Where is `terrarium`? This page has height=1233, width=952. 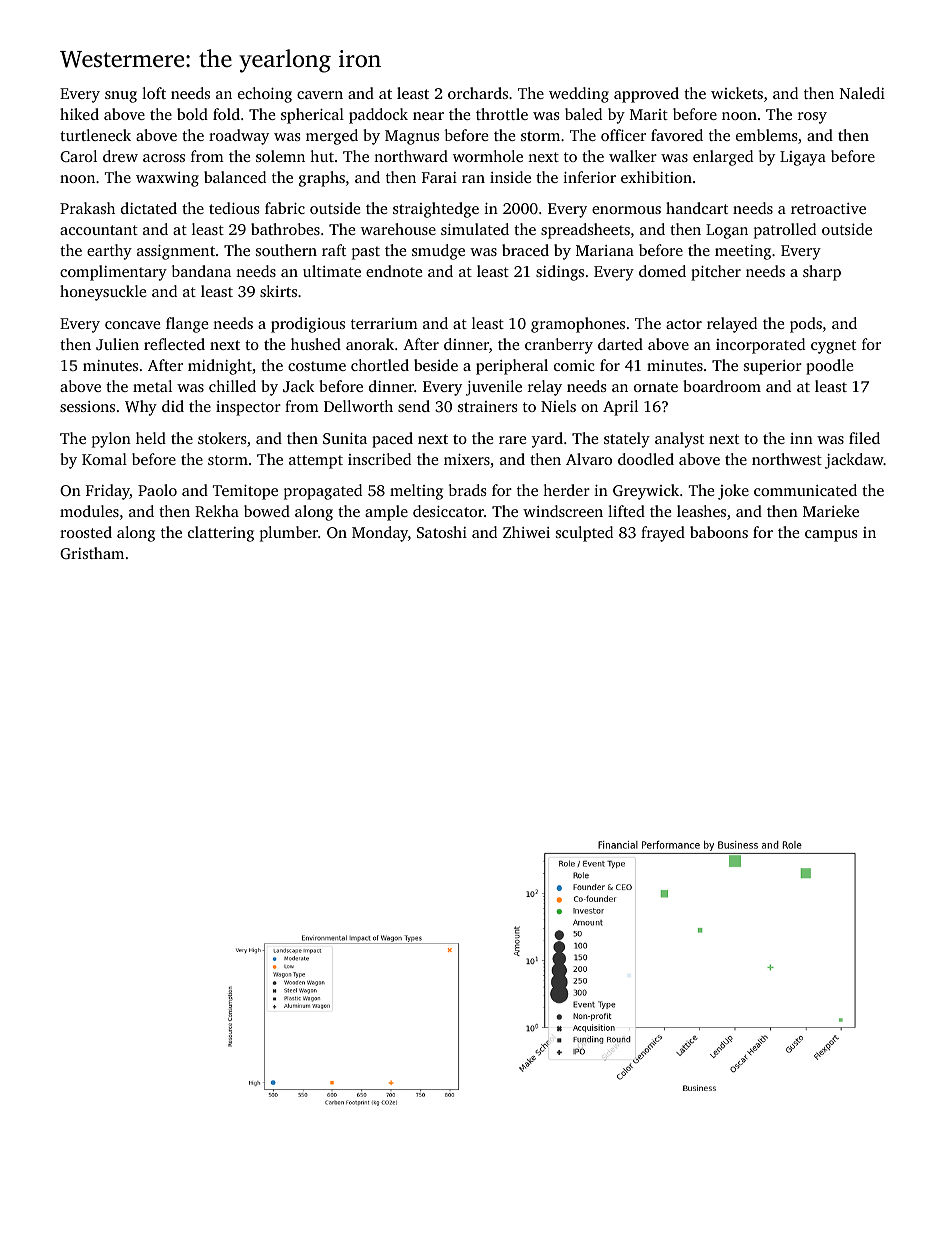
terrarium is located at coordinates (384, 323).
